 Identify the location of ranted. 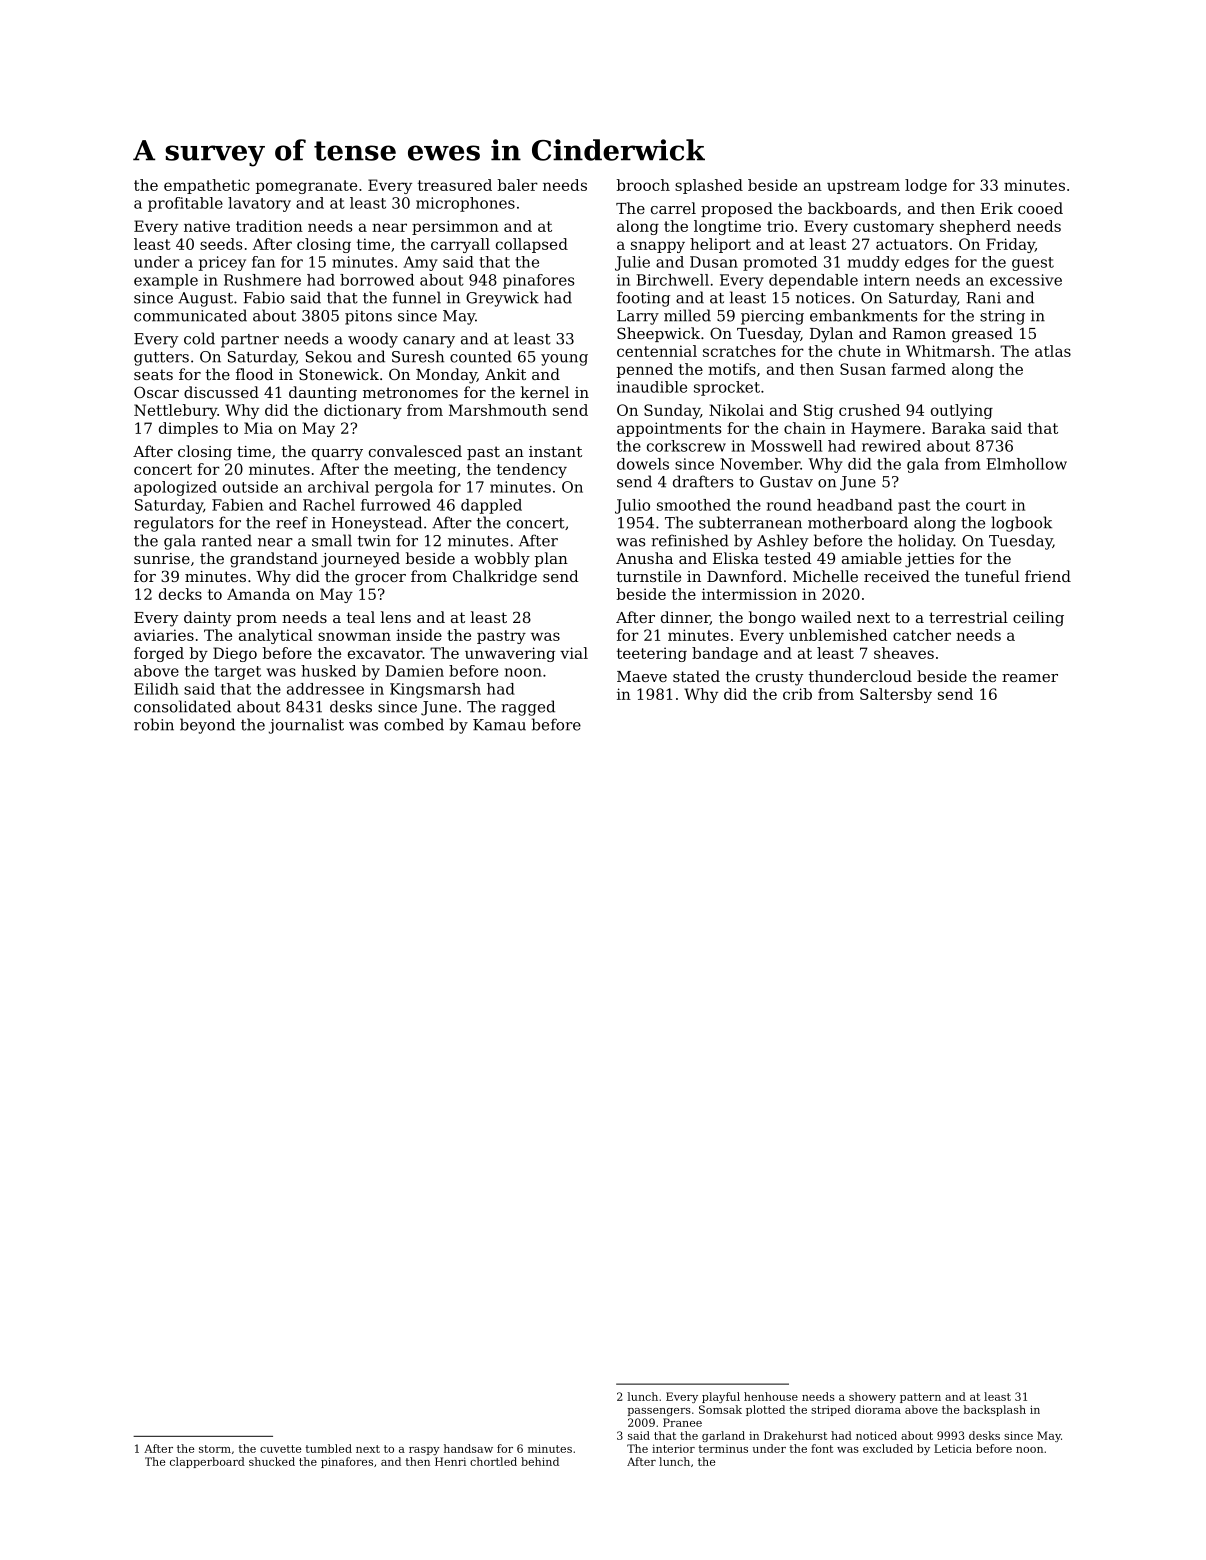
(227, 540).
